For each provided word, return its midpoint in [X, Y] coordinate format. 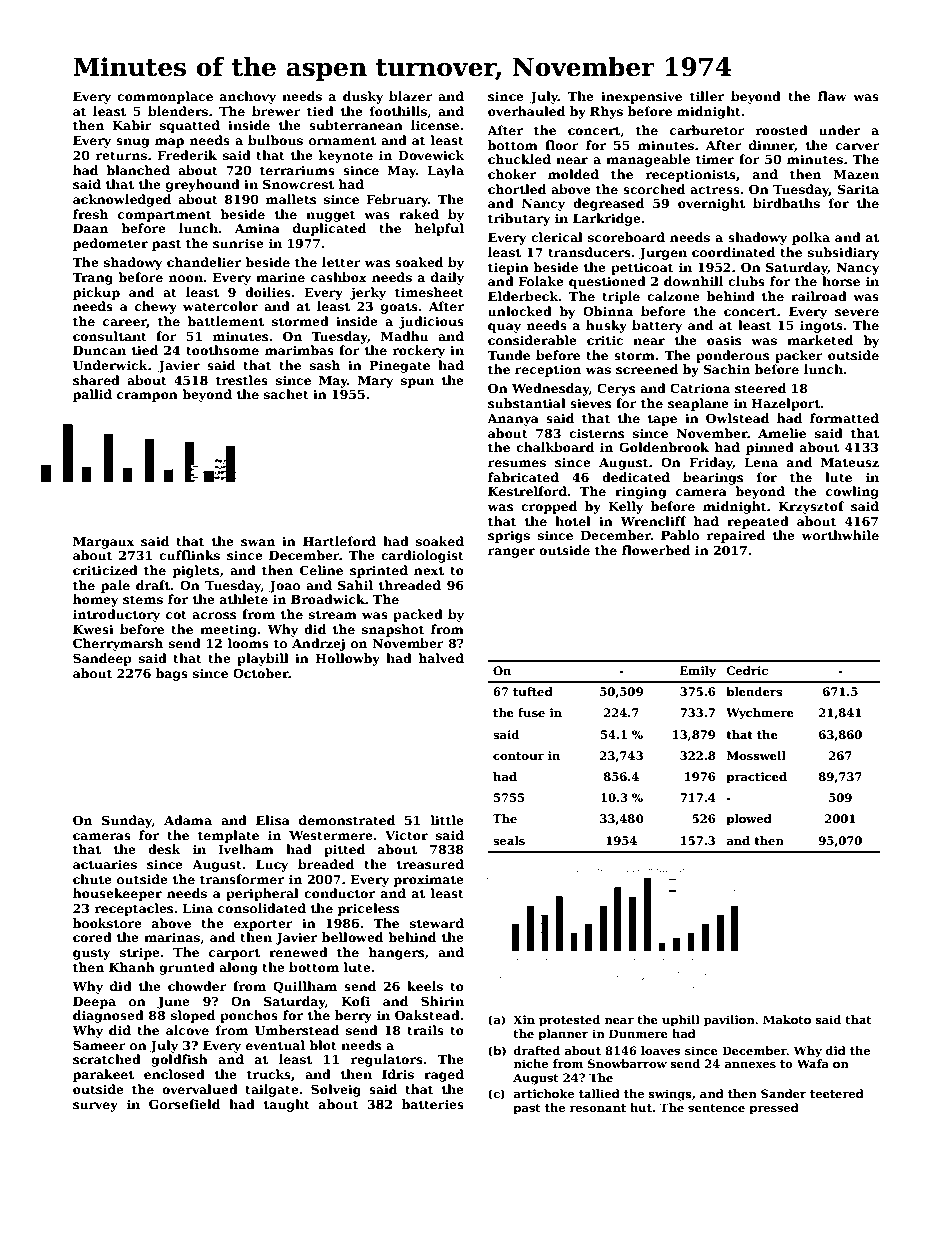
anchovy [248, 97]
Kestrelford [527, 491]
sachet [286, 394]
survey [95, 1107]
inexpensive [641, 97]
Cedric [747, 670]
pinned [770, 448]
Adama [188, 820]
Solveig [336, 1090]
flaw [832, 96]
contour [518, 756]
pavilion [729, 1021]
